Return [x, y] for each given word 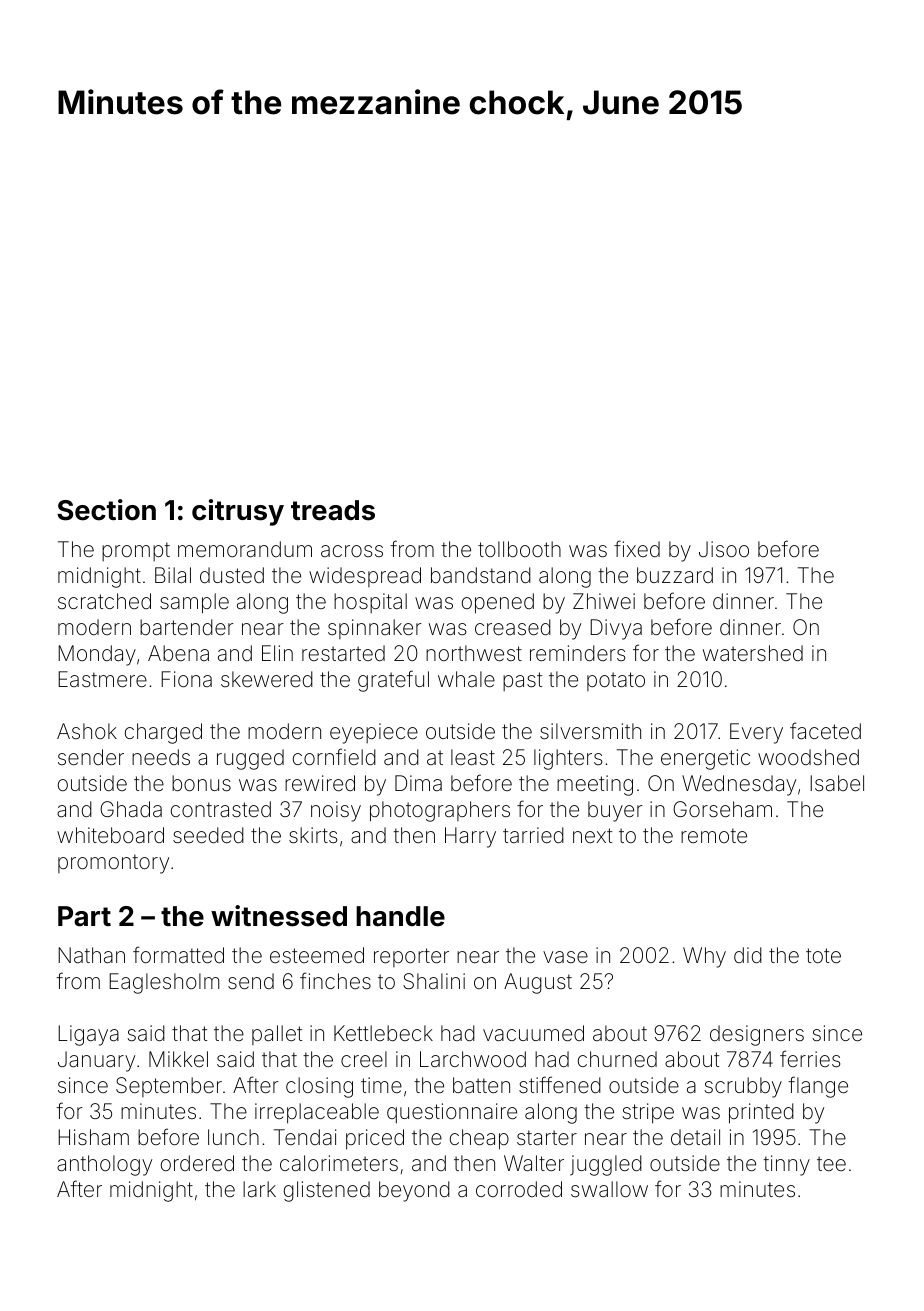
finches [335, 980]
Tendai [305, 1137]
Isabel [837, 783]
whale [466, 679]
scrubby [743, 1087]
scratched [104, 601]
